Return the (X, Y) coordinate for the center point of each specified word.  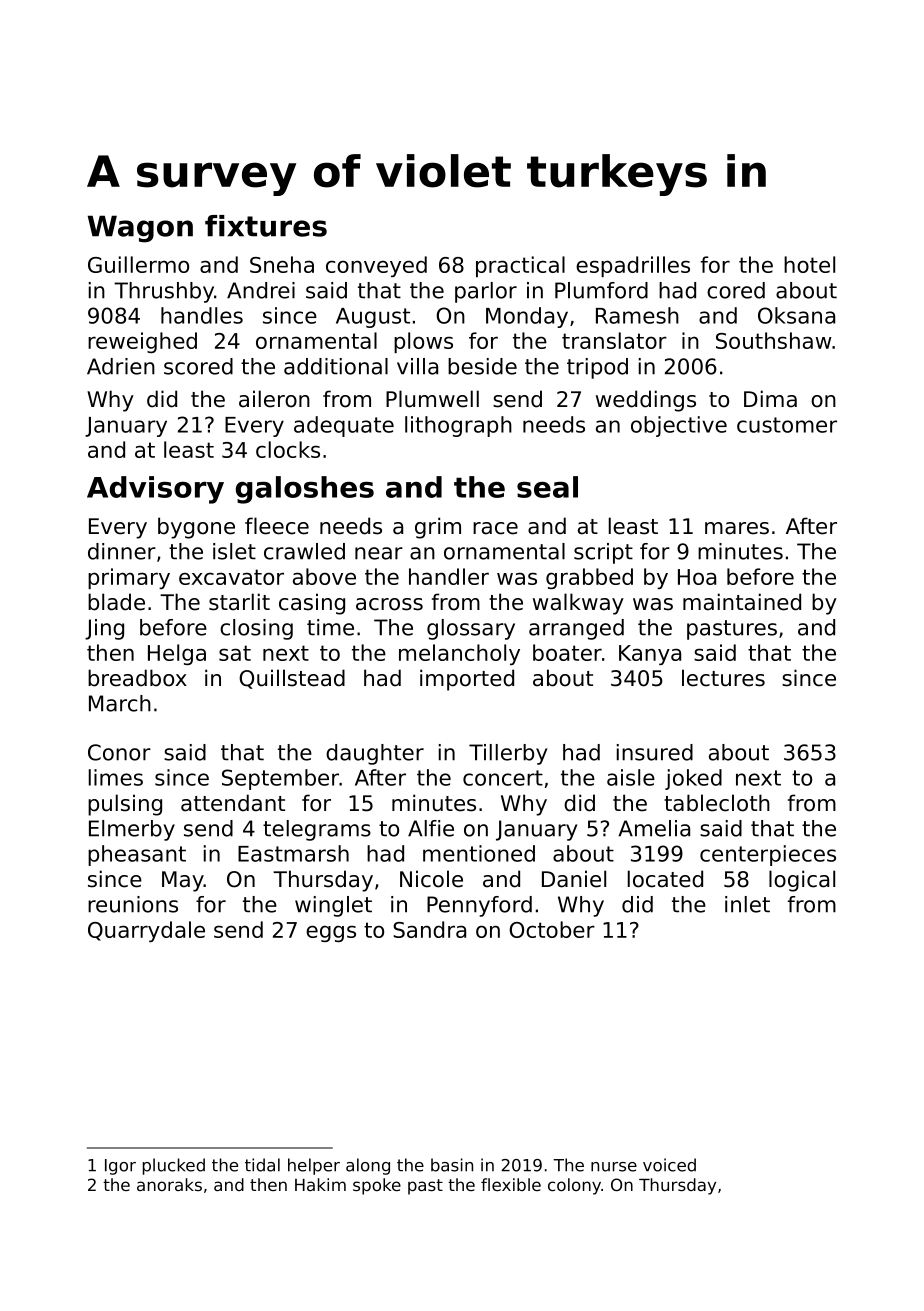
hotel (809, 264)
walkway (578, 604)
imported (467, 680)
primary (129, 578)
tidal (262, 1165)
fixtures (266, 226)
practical (520, 266)
